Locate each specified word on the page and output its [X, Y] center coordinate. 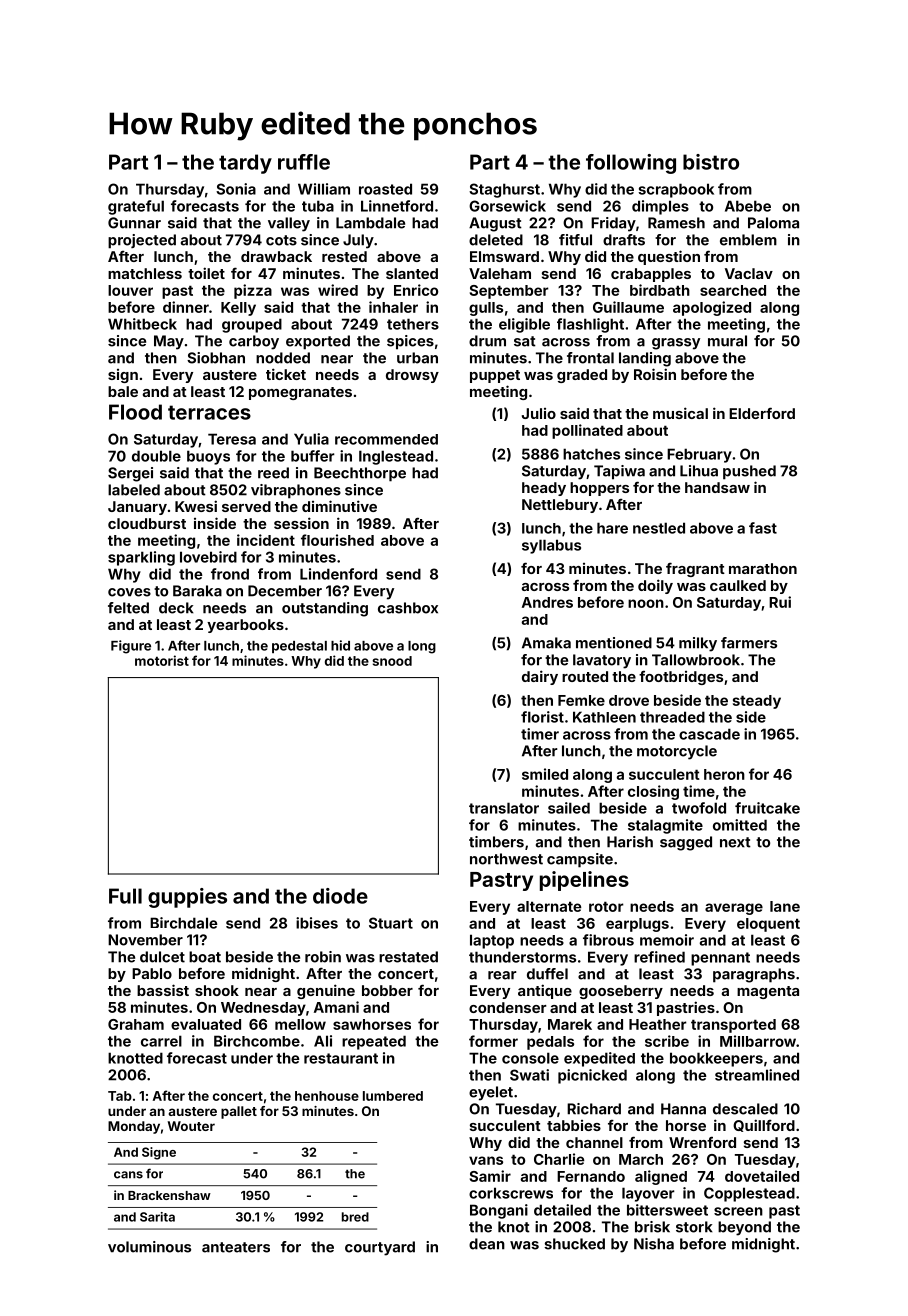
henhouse [327, 1096]
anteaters [236, 1247]
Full [125, 896]
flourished [337, 540]
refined [659, 957]
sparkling [141, 558]
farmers [749, 643]
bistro [711, 162]
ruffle [304, 162]
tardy [245, 164]
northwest [506, 859]
